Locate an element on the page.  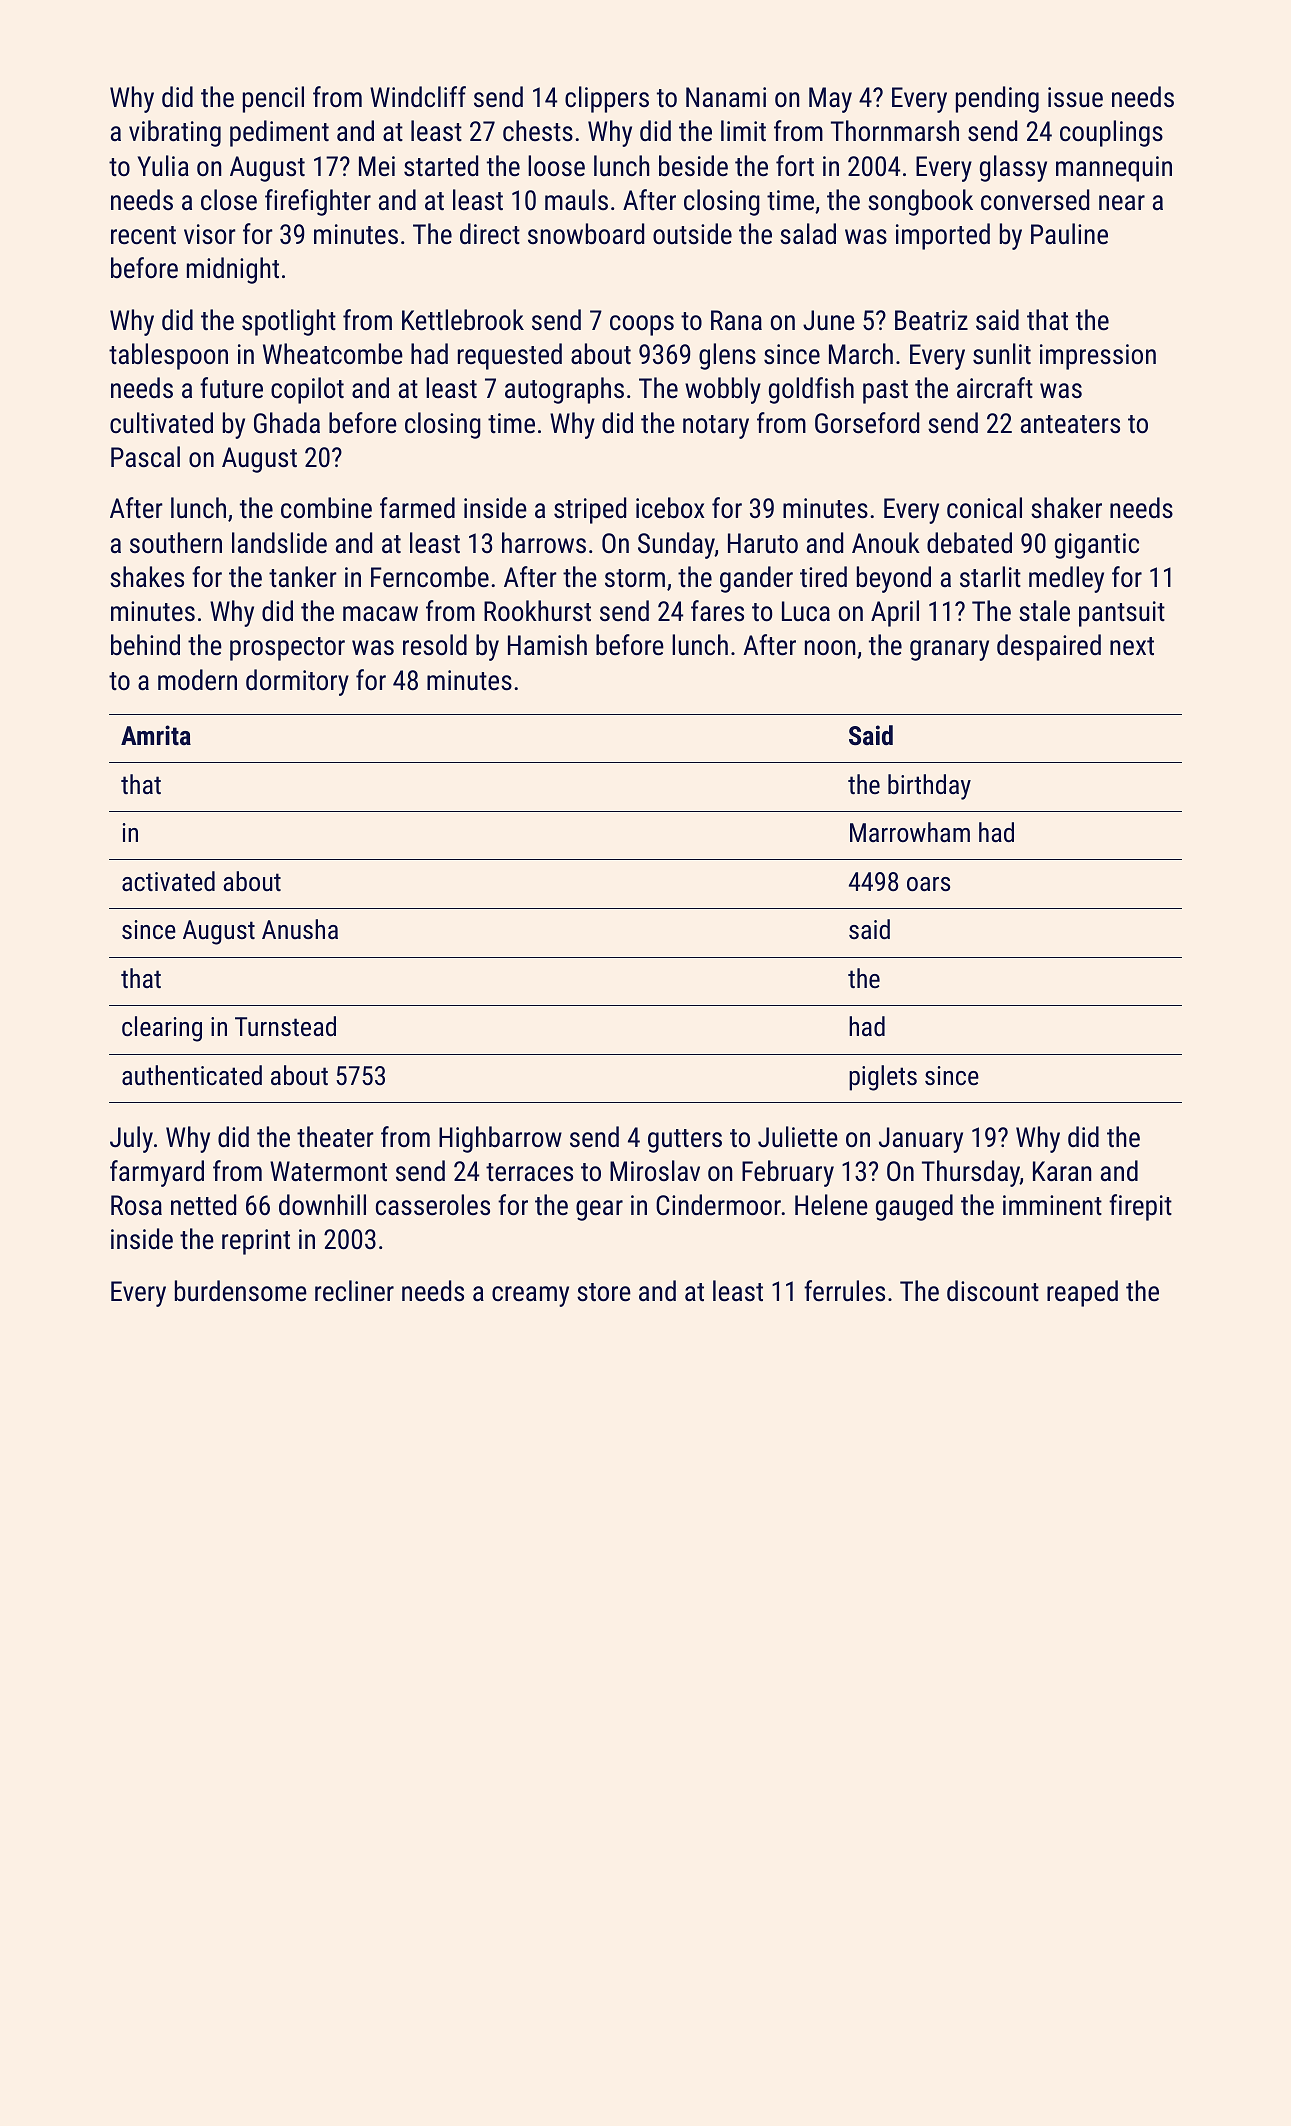
prospector is located at coordinates (287, 649).
